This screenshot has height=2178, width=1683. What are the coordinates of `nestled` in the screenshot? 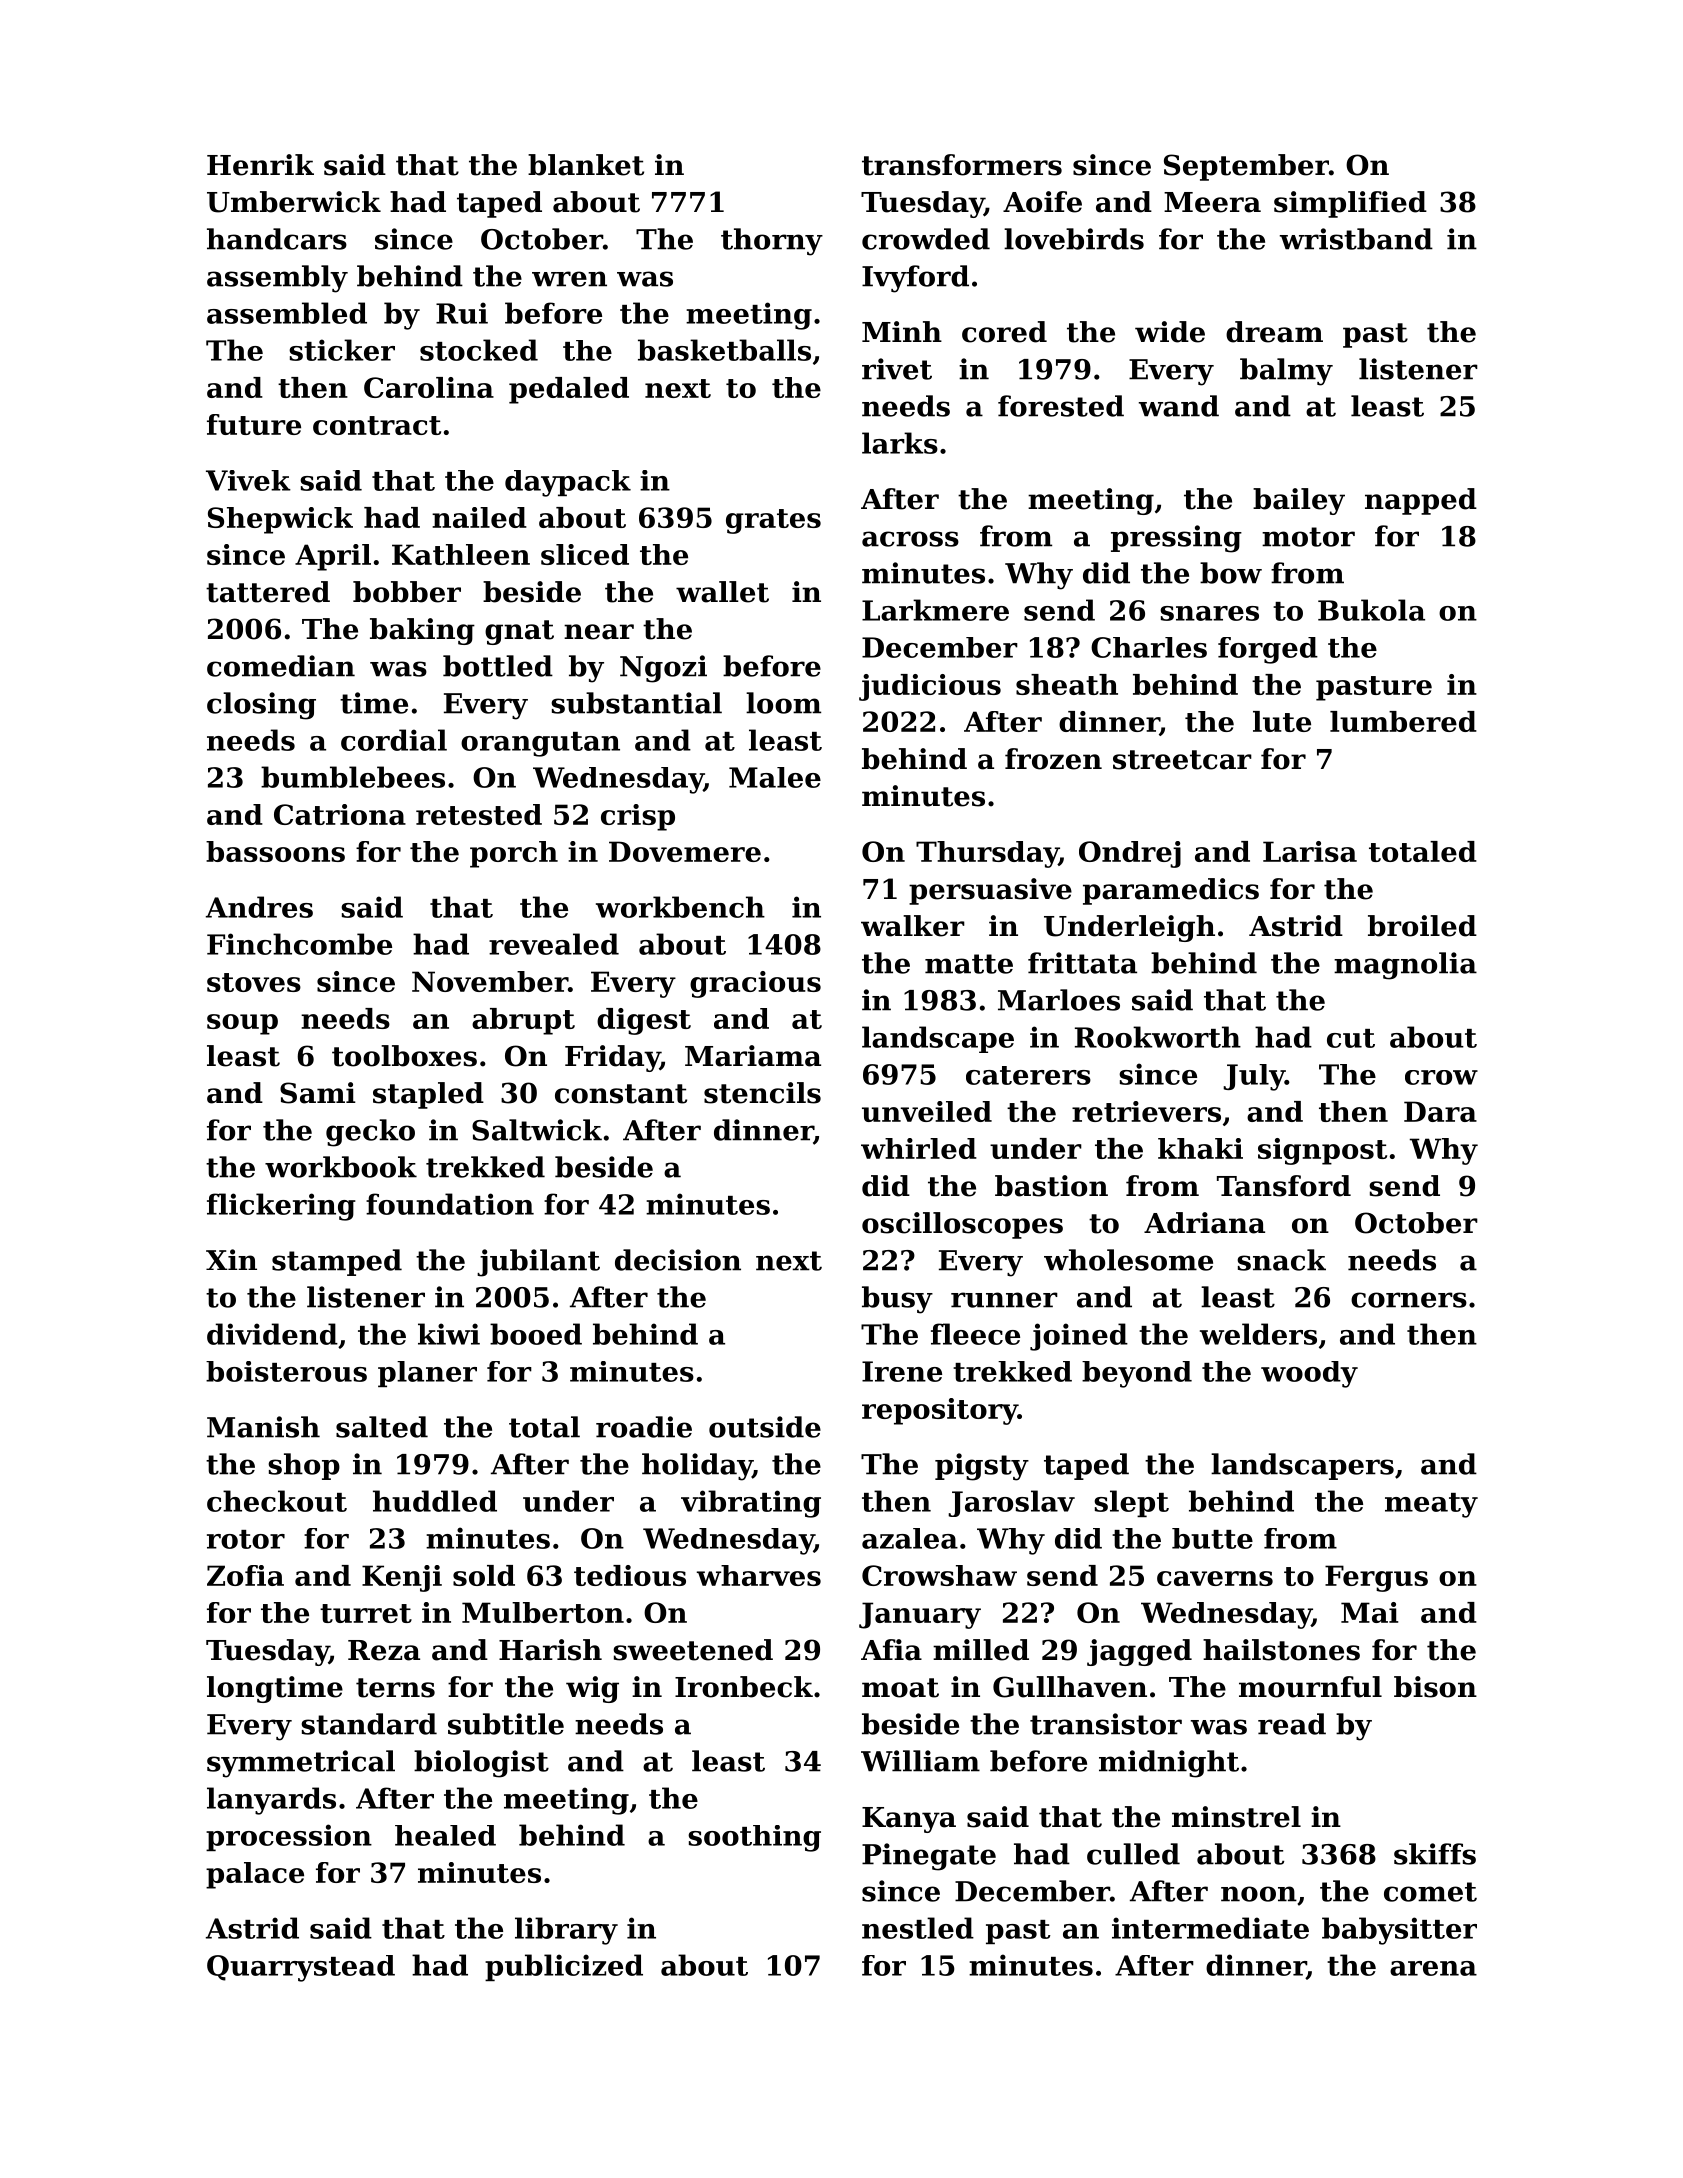 It's located at (918, 1928).
